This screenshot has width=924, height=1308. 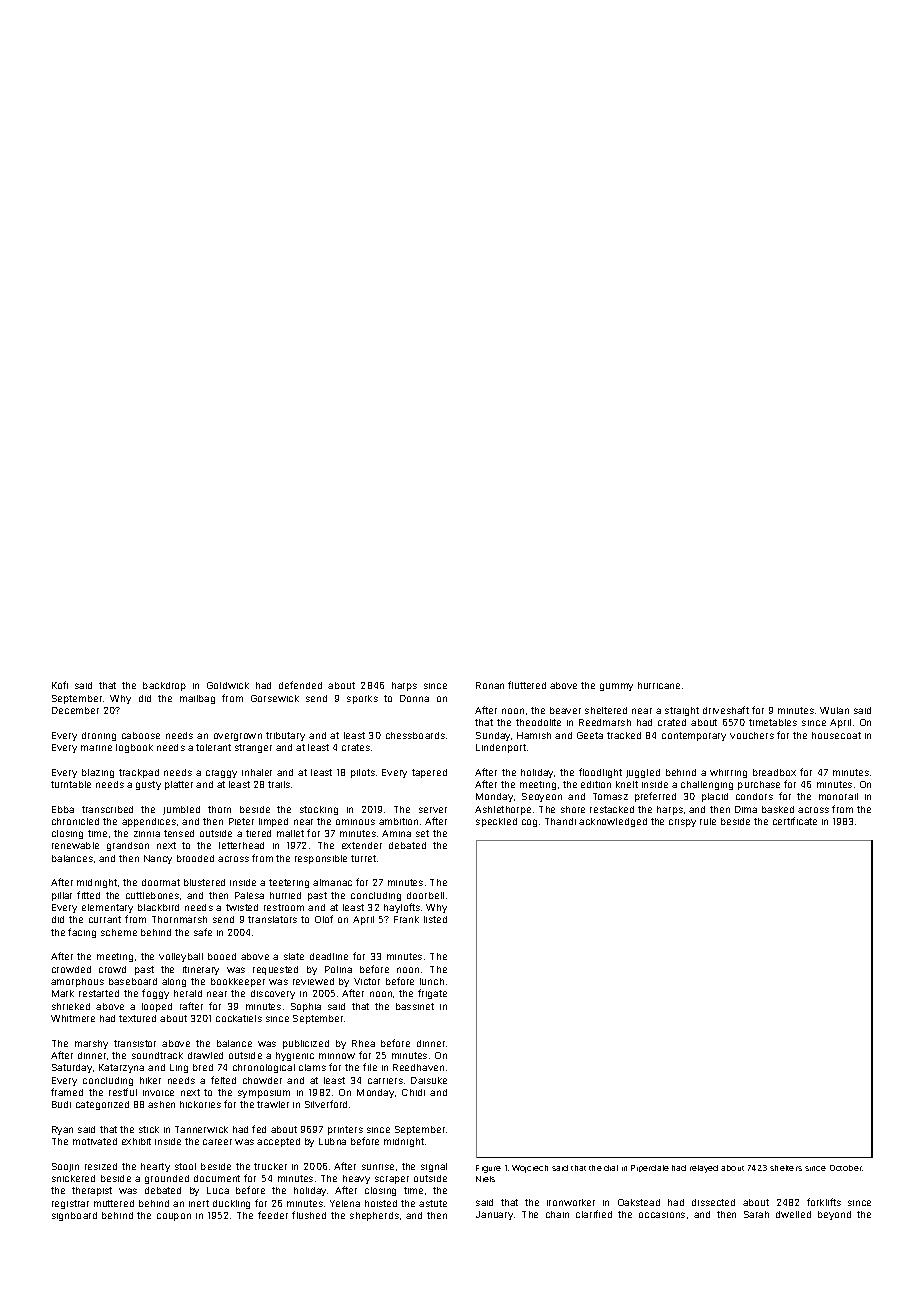 What do you see at coordinates (98, 773) in the screenshot?
I see `blazing` at bounding box center [98, 773].
